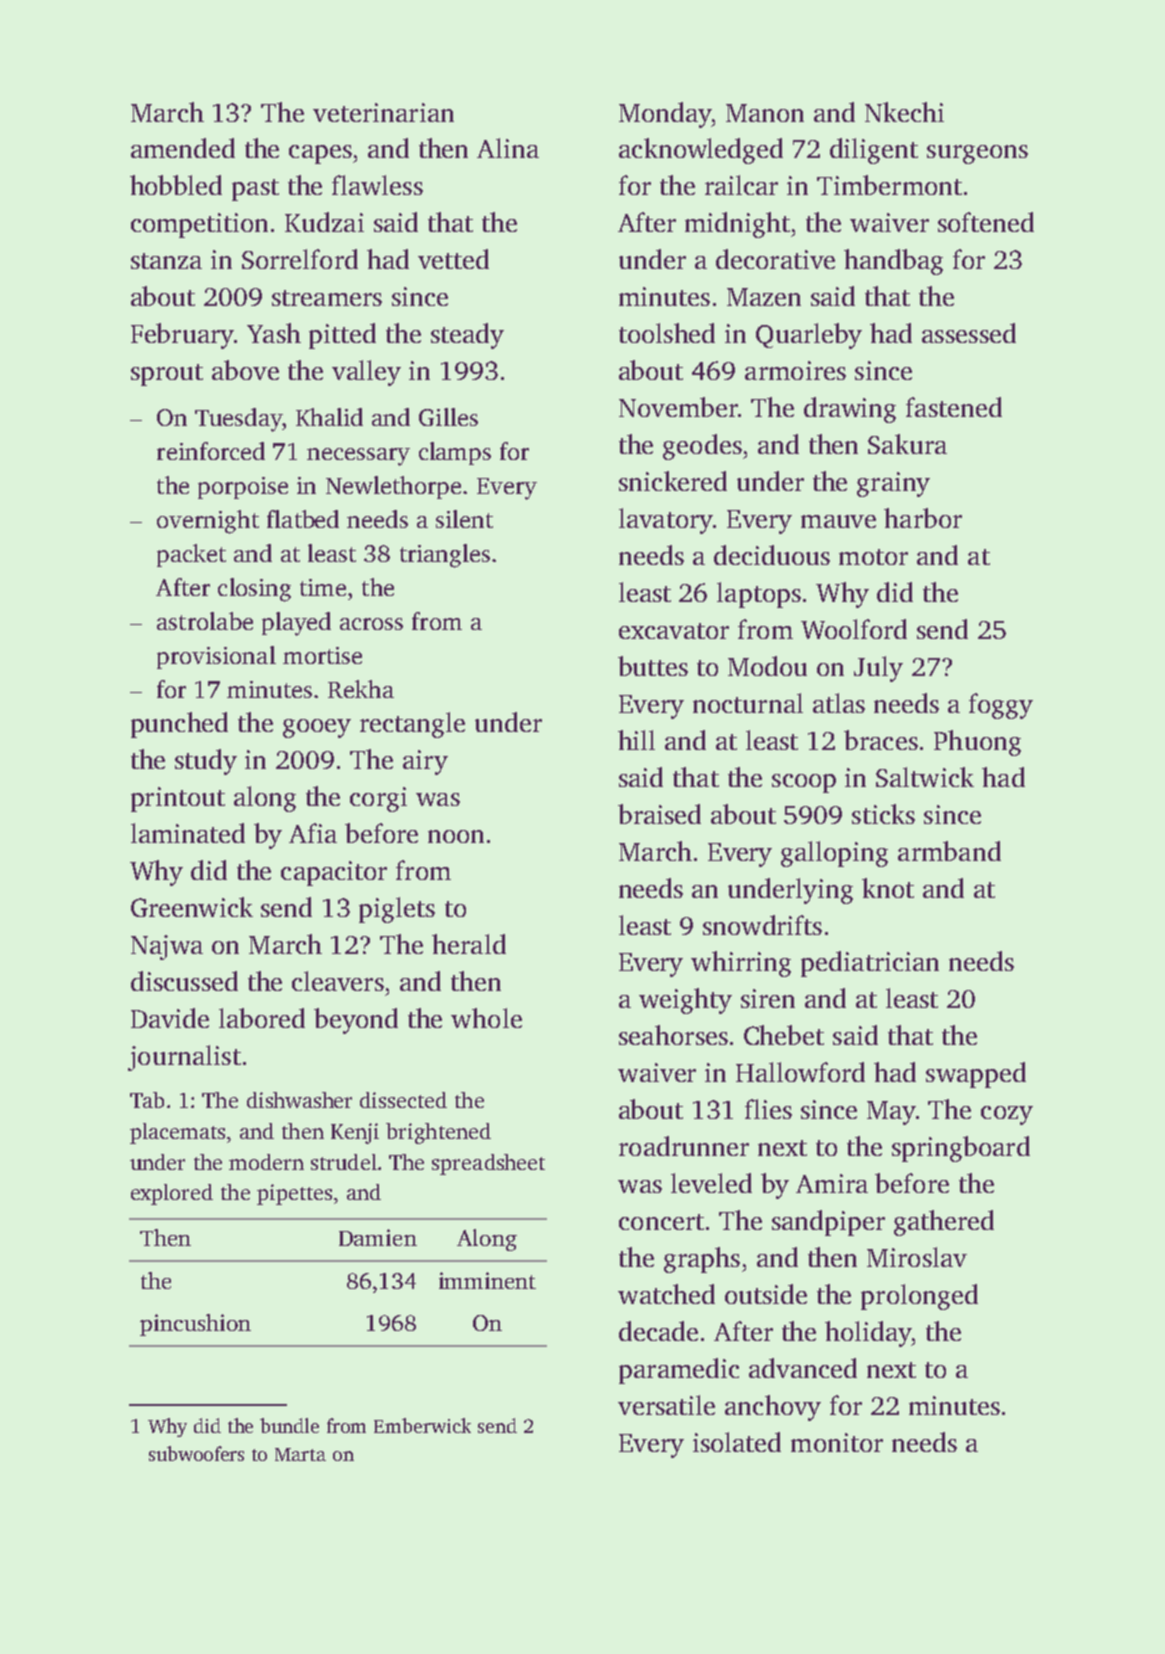 The image size is (1165, 1654). Describe the element at coordinates (665, 115) in the document. I see `Monday` at that location.
